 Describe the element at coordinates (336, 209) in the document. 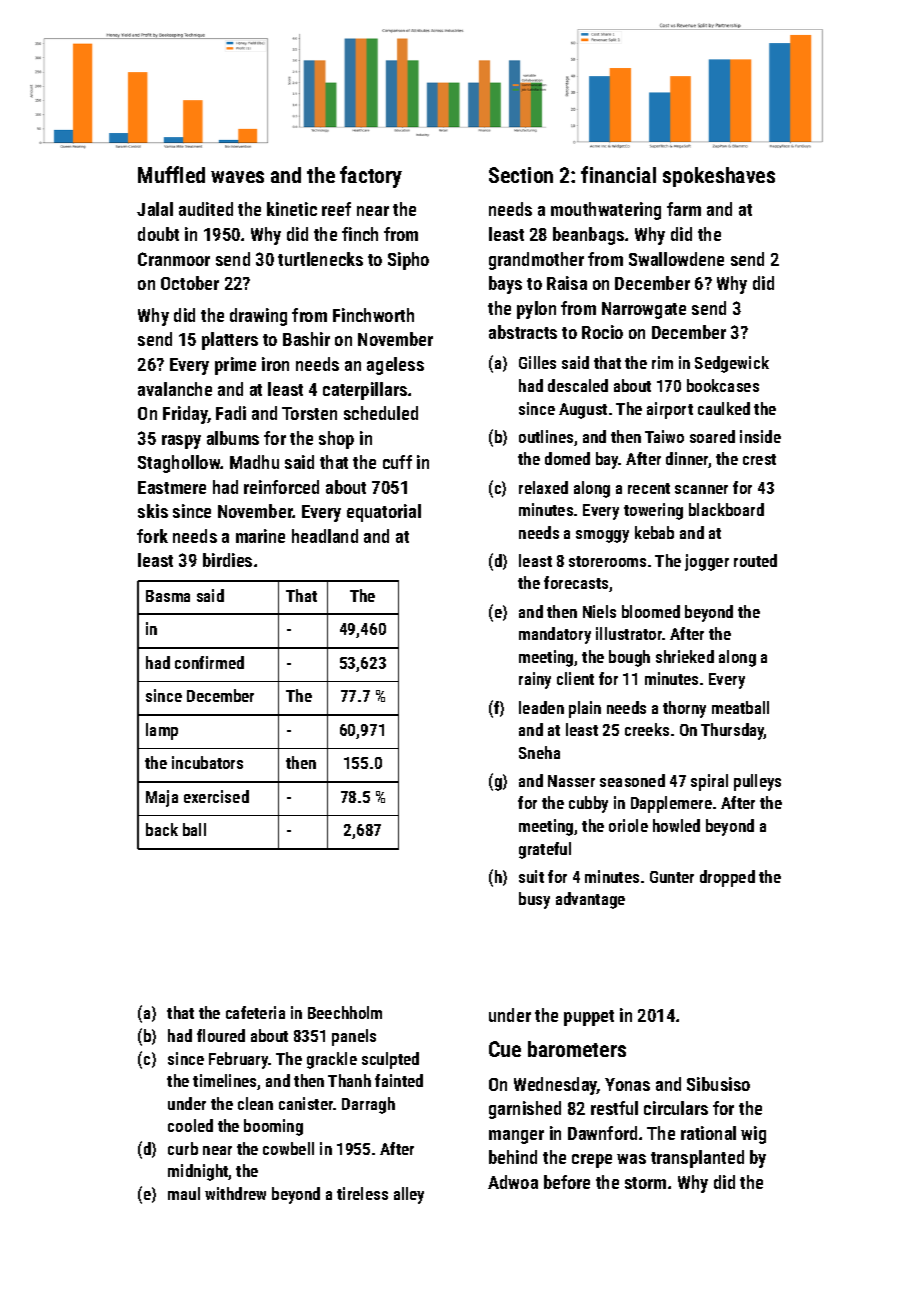

I see `reef` at that location.
